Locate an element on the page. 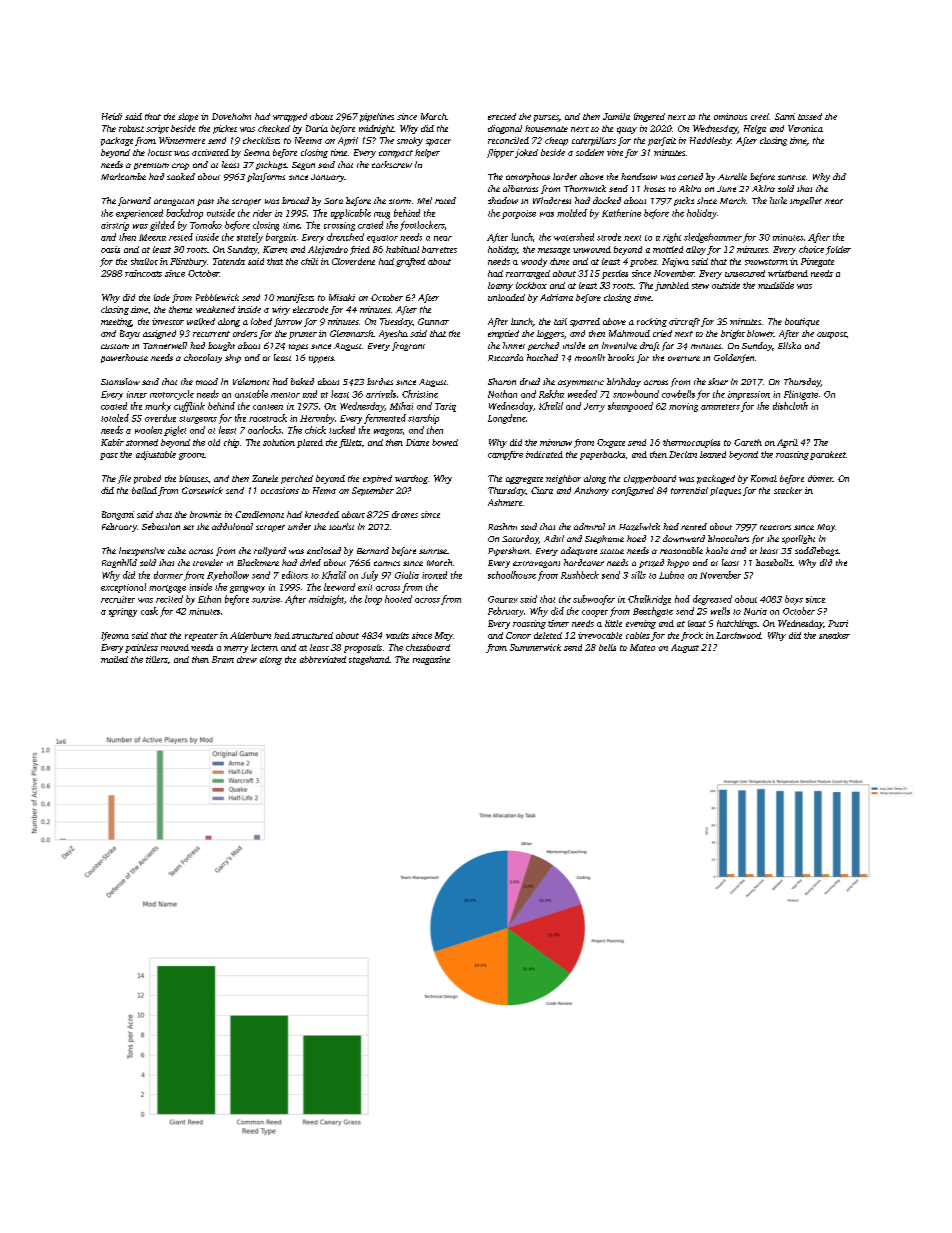 The image size is (952, 1233). rearranged is located at coordinates (528, 274).
